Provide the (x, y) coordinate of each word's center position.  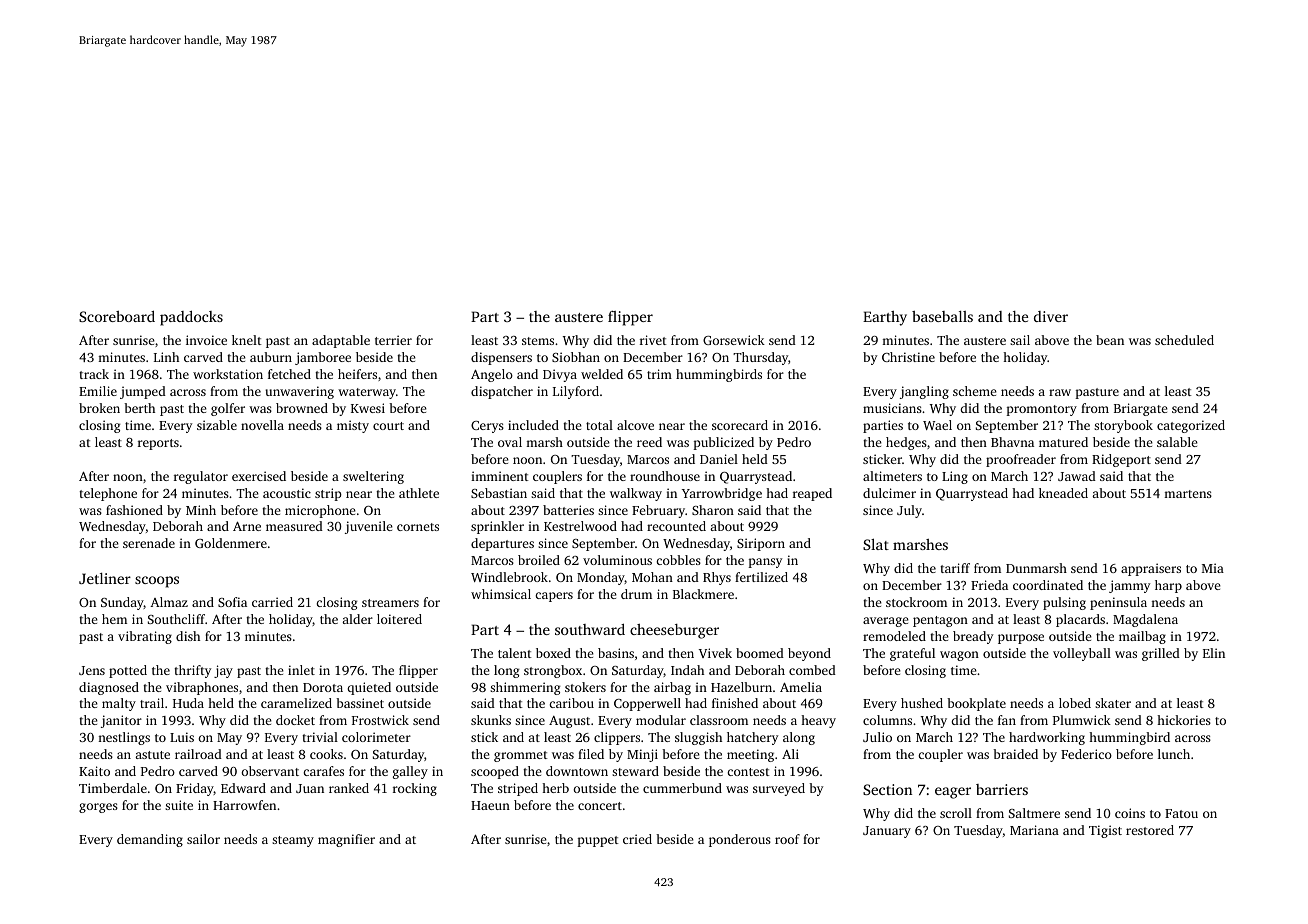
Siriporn (761, 544)
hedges (906, 443)
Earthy (885, 318)
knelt (247, 340)
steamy (293, 841)
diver (1051, 316)
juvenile (369, 527)
